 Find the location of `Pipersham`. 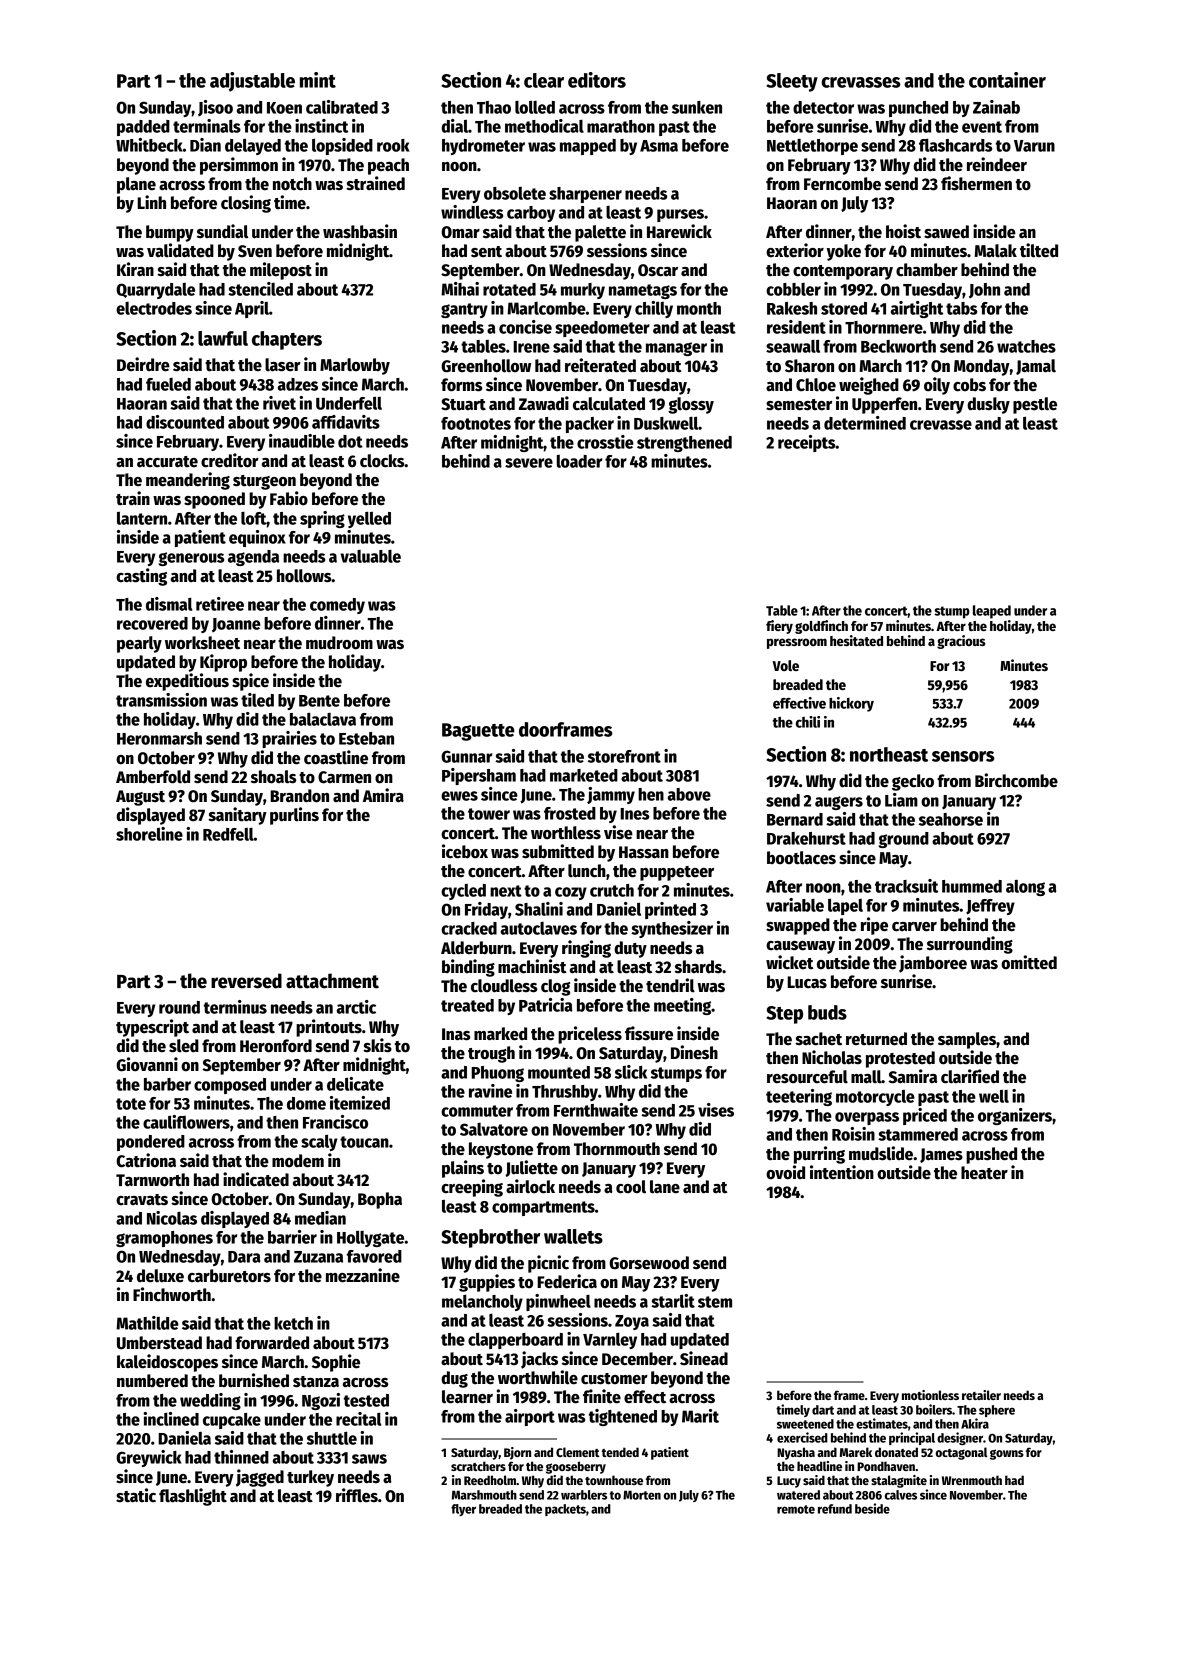

Pipersham is located at coordinates (479, 776).
